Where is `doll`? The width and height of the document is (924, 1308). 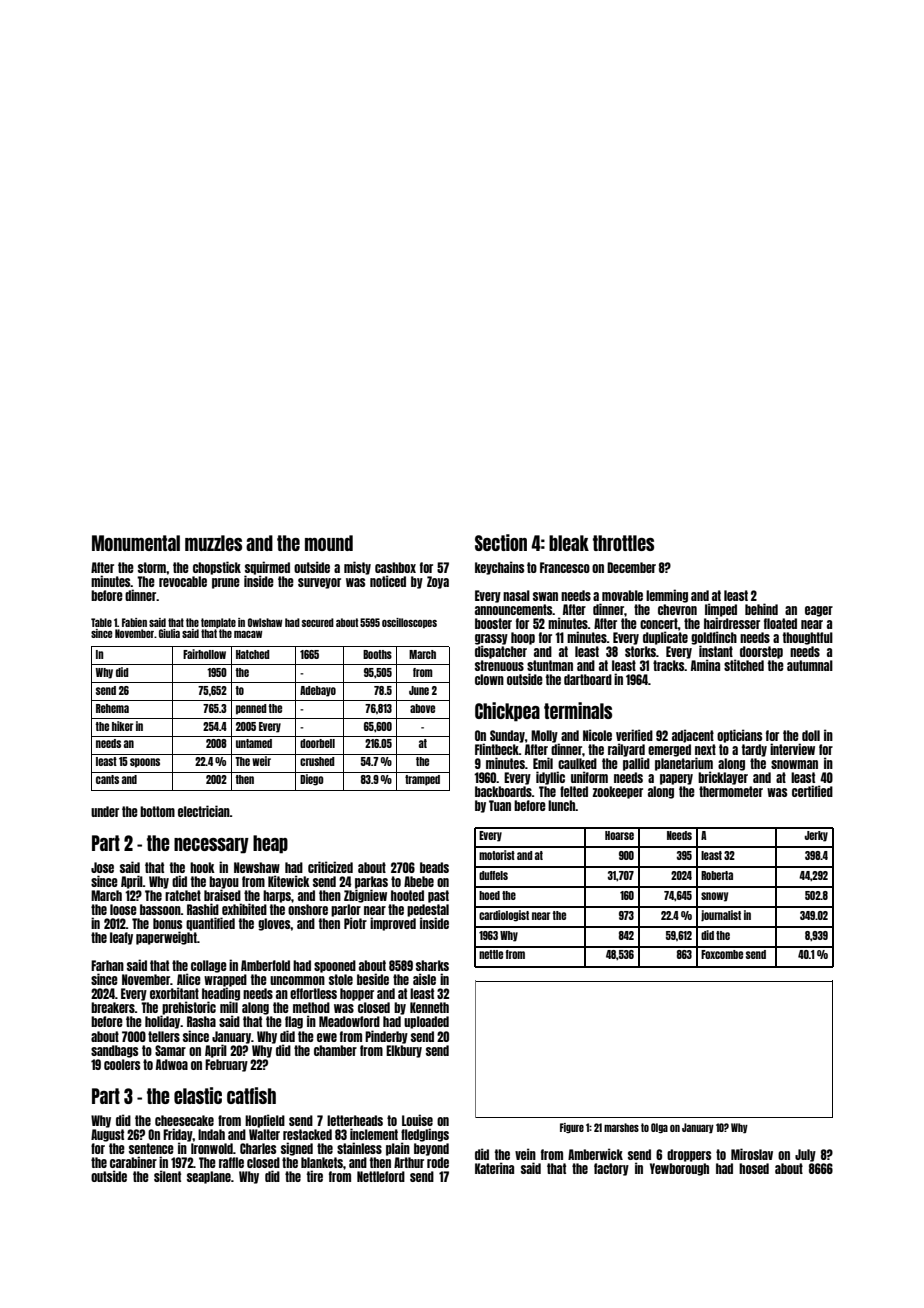 doll is located at coordinates (811, 735).
